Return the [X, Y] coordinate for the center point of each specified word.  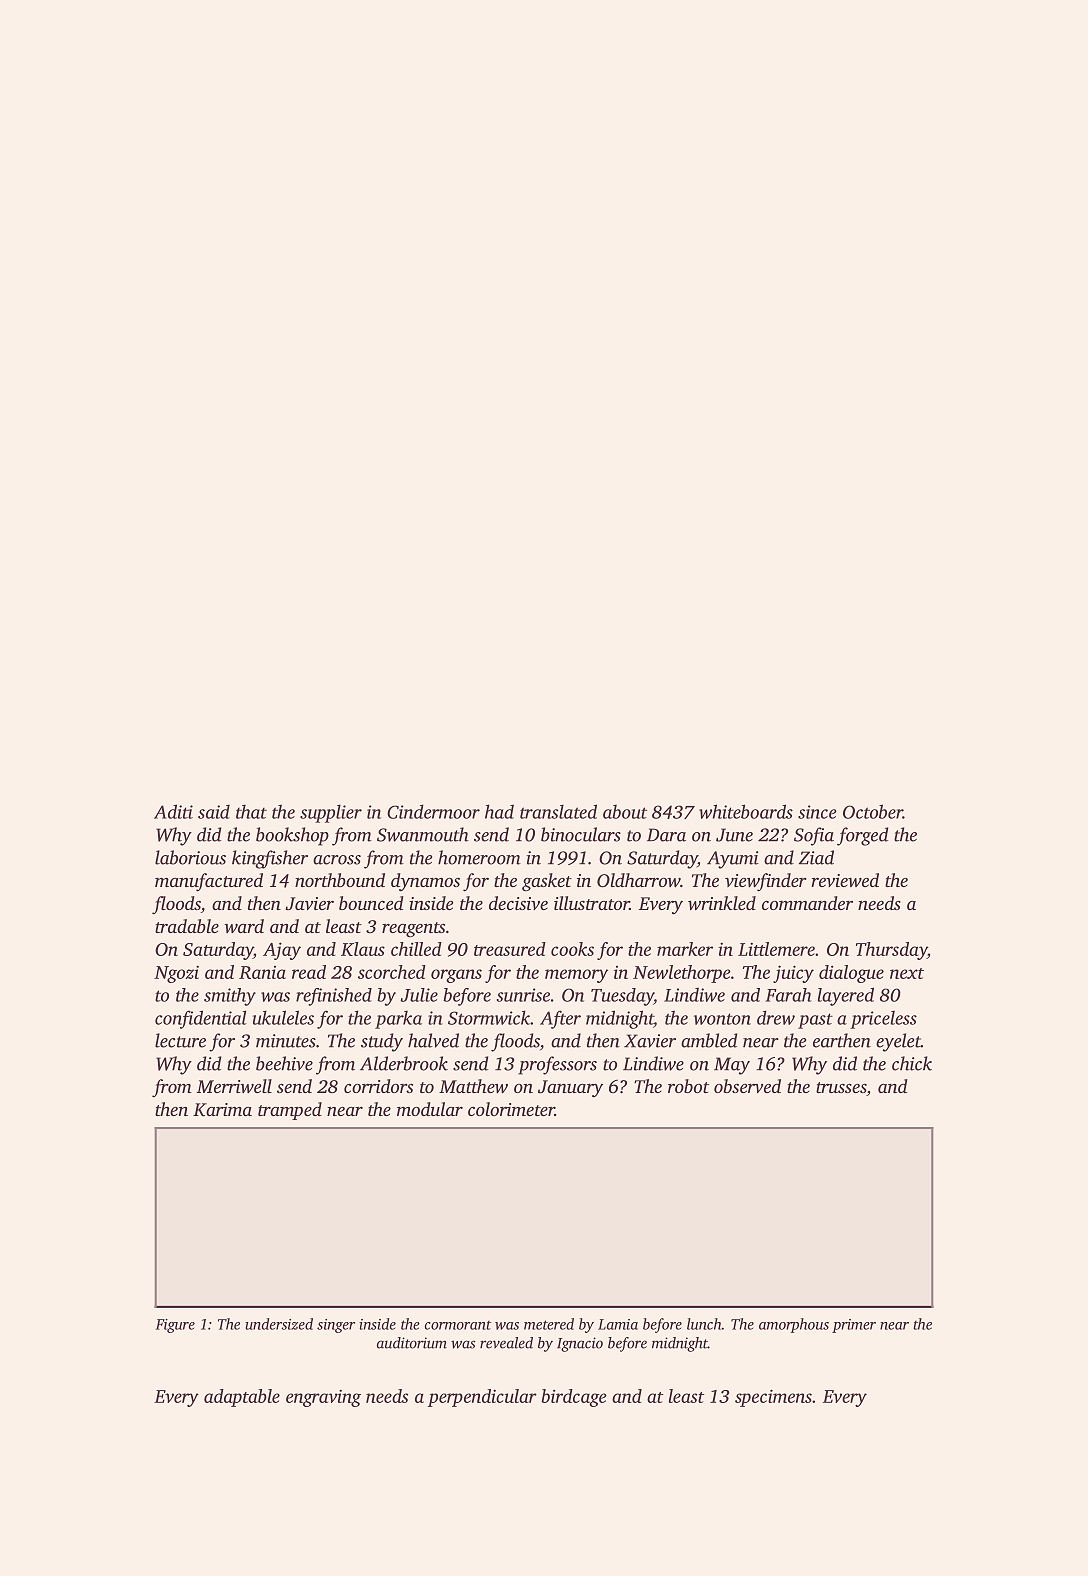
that [251, 812]
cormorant [458, 1325]
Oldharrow [638, 880]
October [873, 811]
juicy [793, 974]
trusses [841, 1087]
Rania [262, 972]
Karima [222, 1110]
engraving [323, 1398]
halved [433, 1040]
